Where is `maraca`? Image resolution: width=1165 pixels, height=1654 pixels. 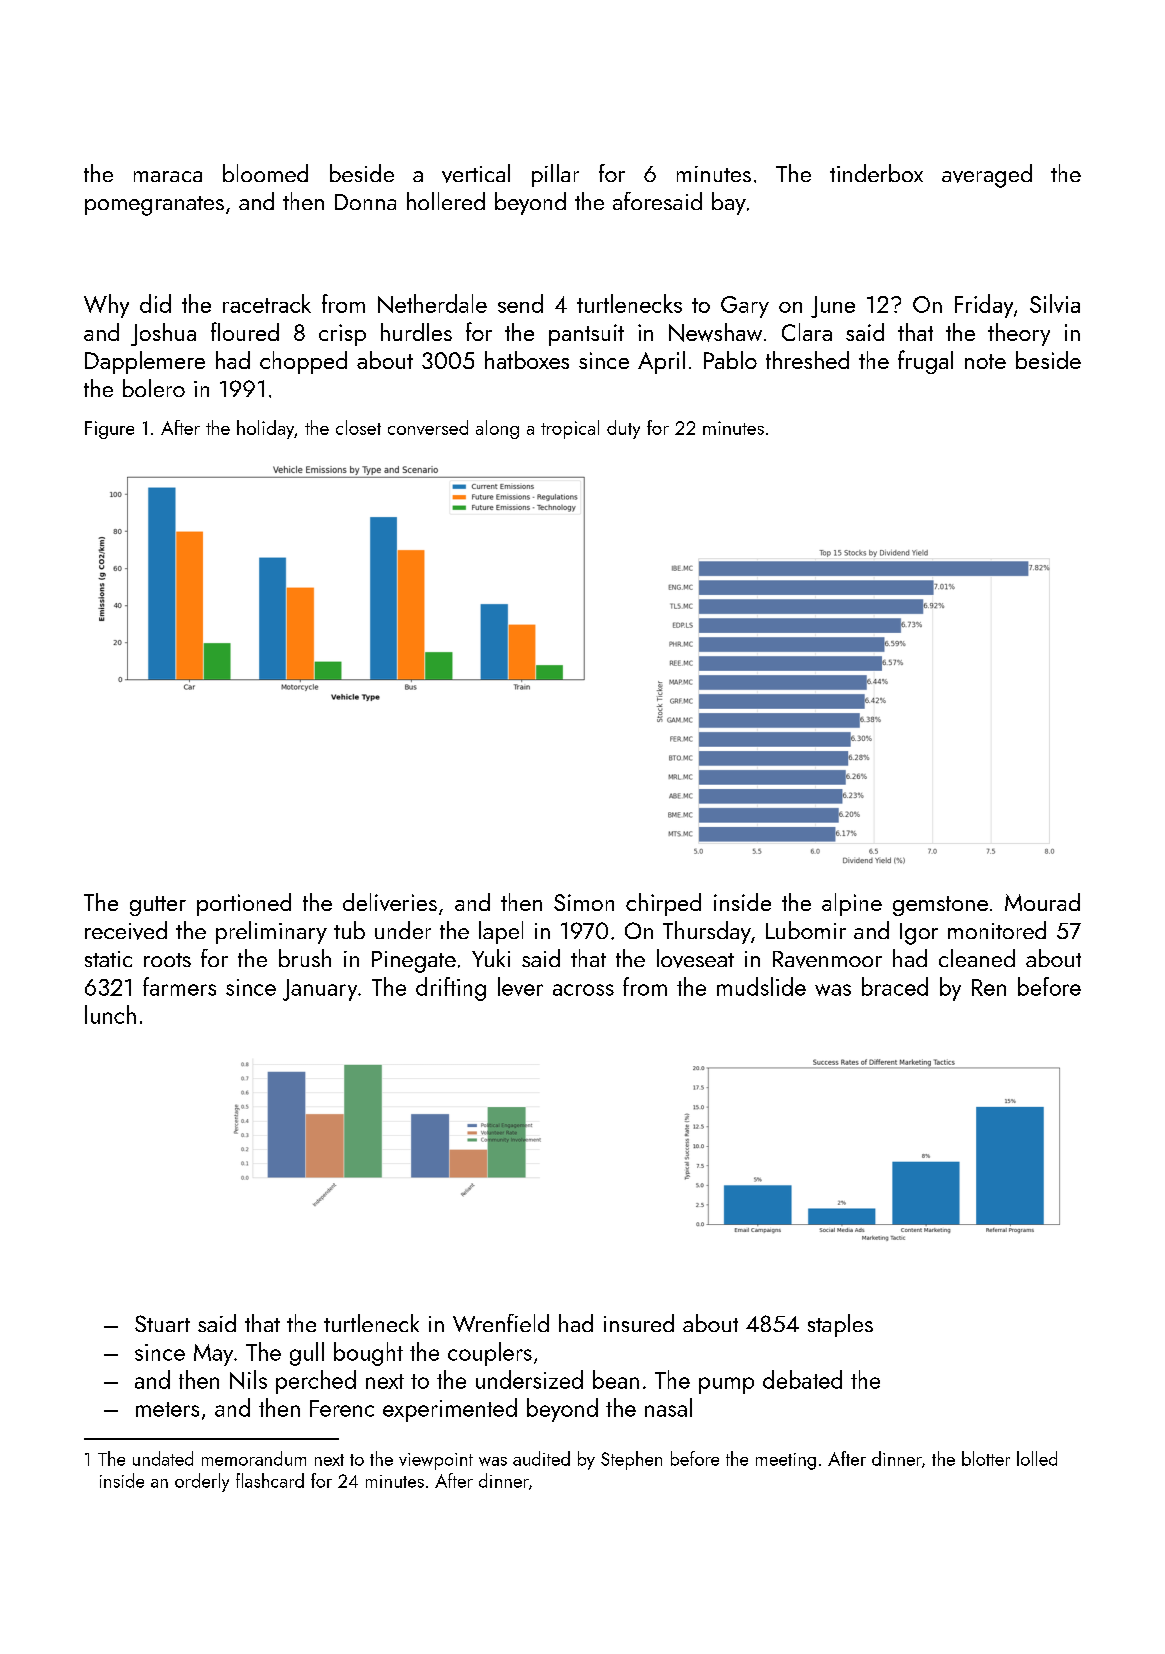 maraca is located at coordinates (168, 176).
